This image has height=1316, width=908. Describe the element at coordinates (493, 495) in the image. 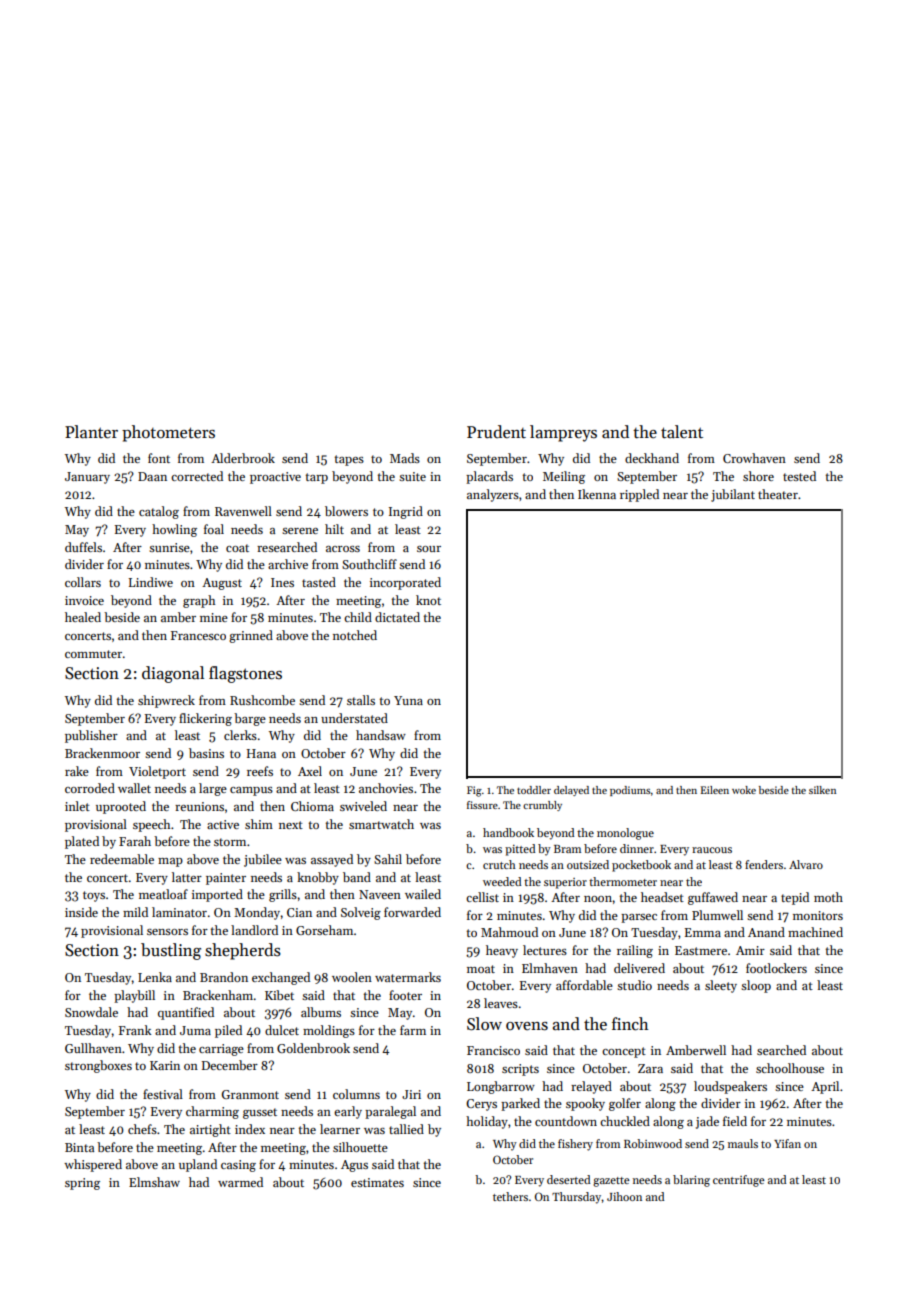

I see `analyzers` at that location.
